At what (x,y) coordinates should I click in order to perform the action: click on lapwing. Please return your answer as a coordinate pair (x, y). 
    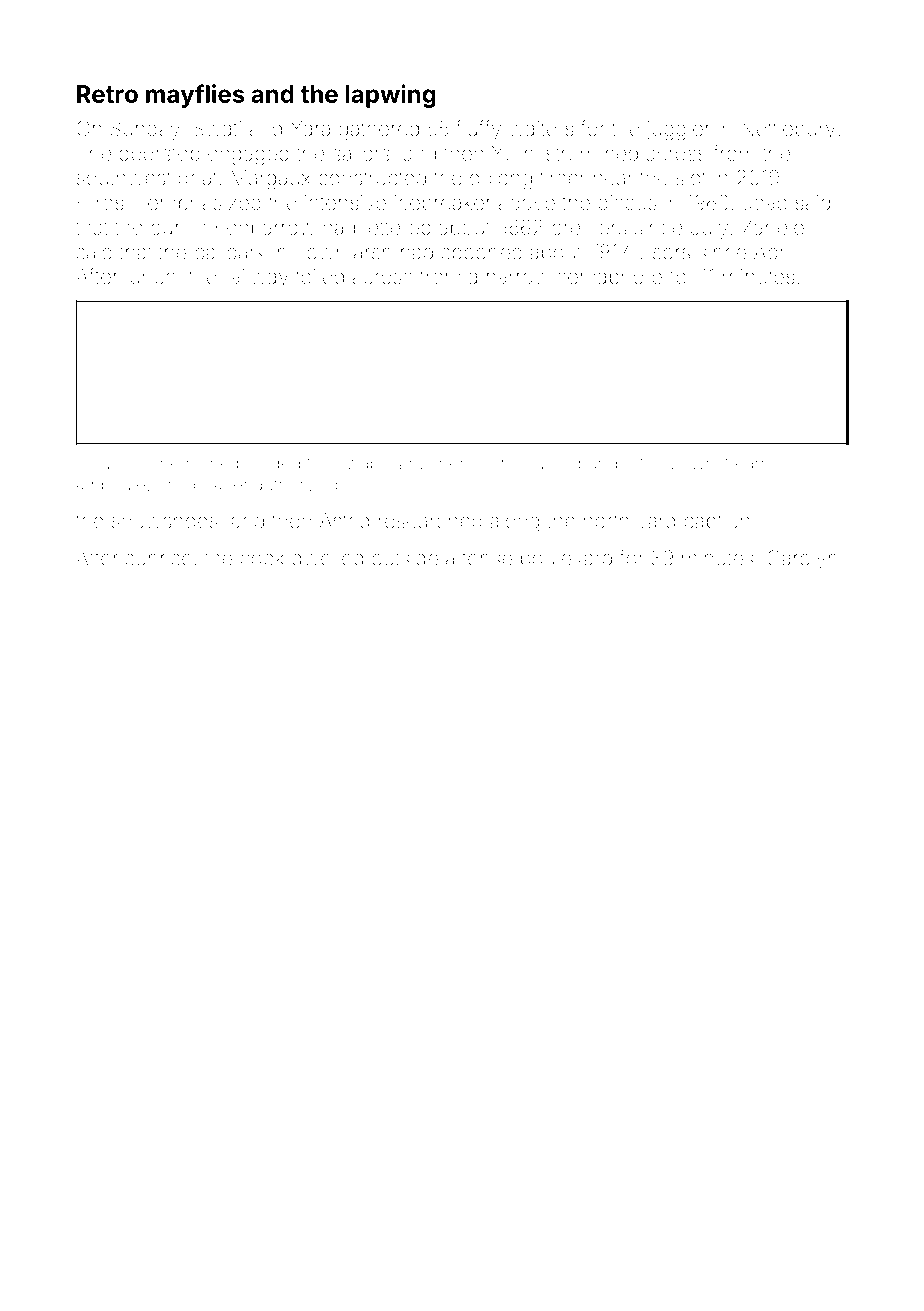
    Looking at the image, I should click on (390, 96).
